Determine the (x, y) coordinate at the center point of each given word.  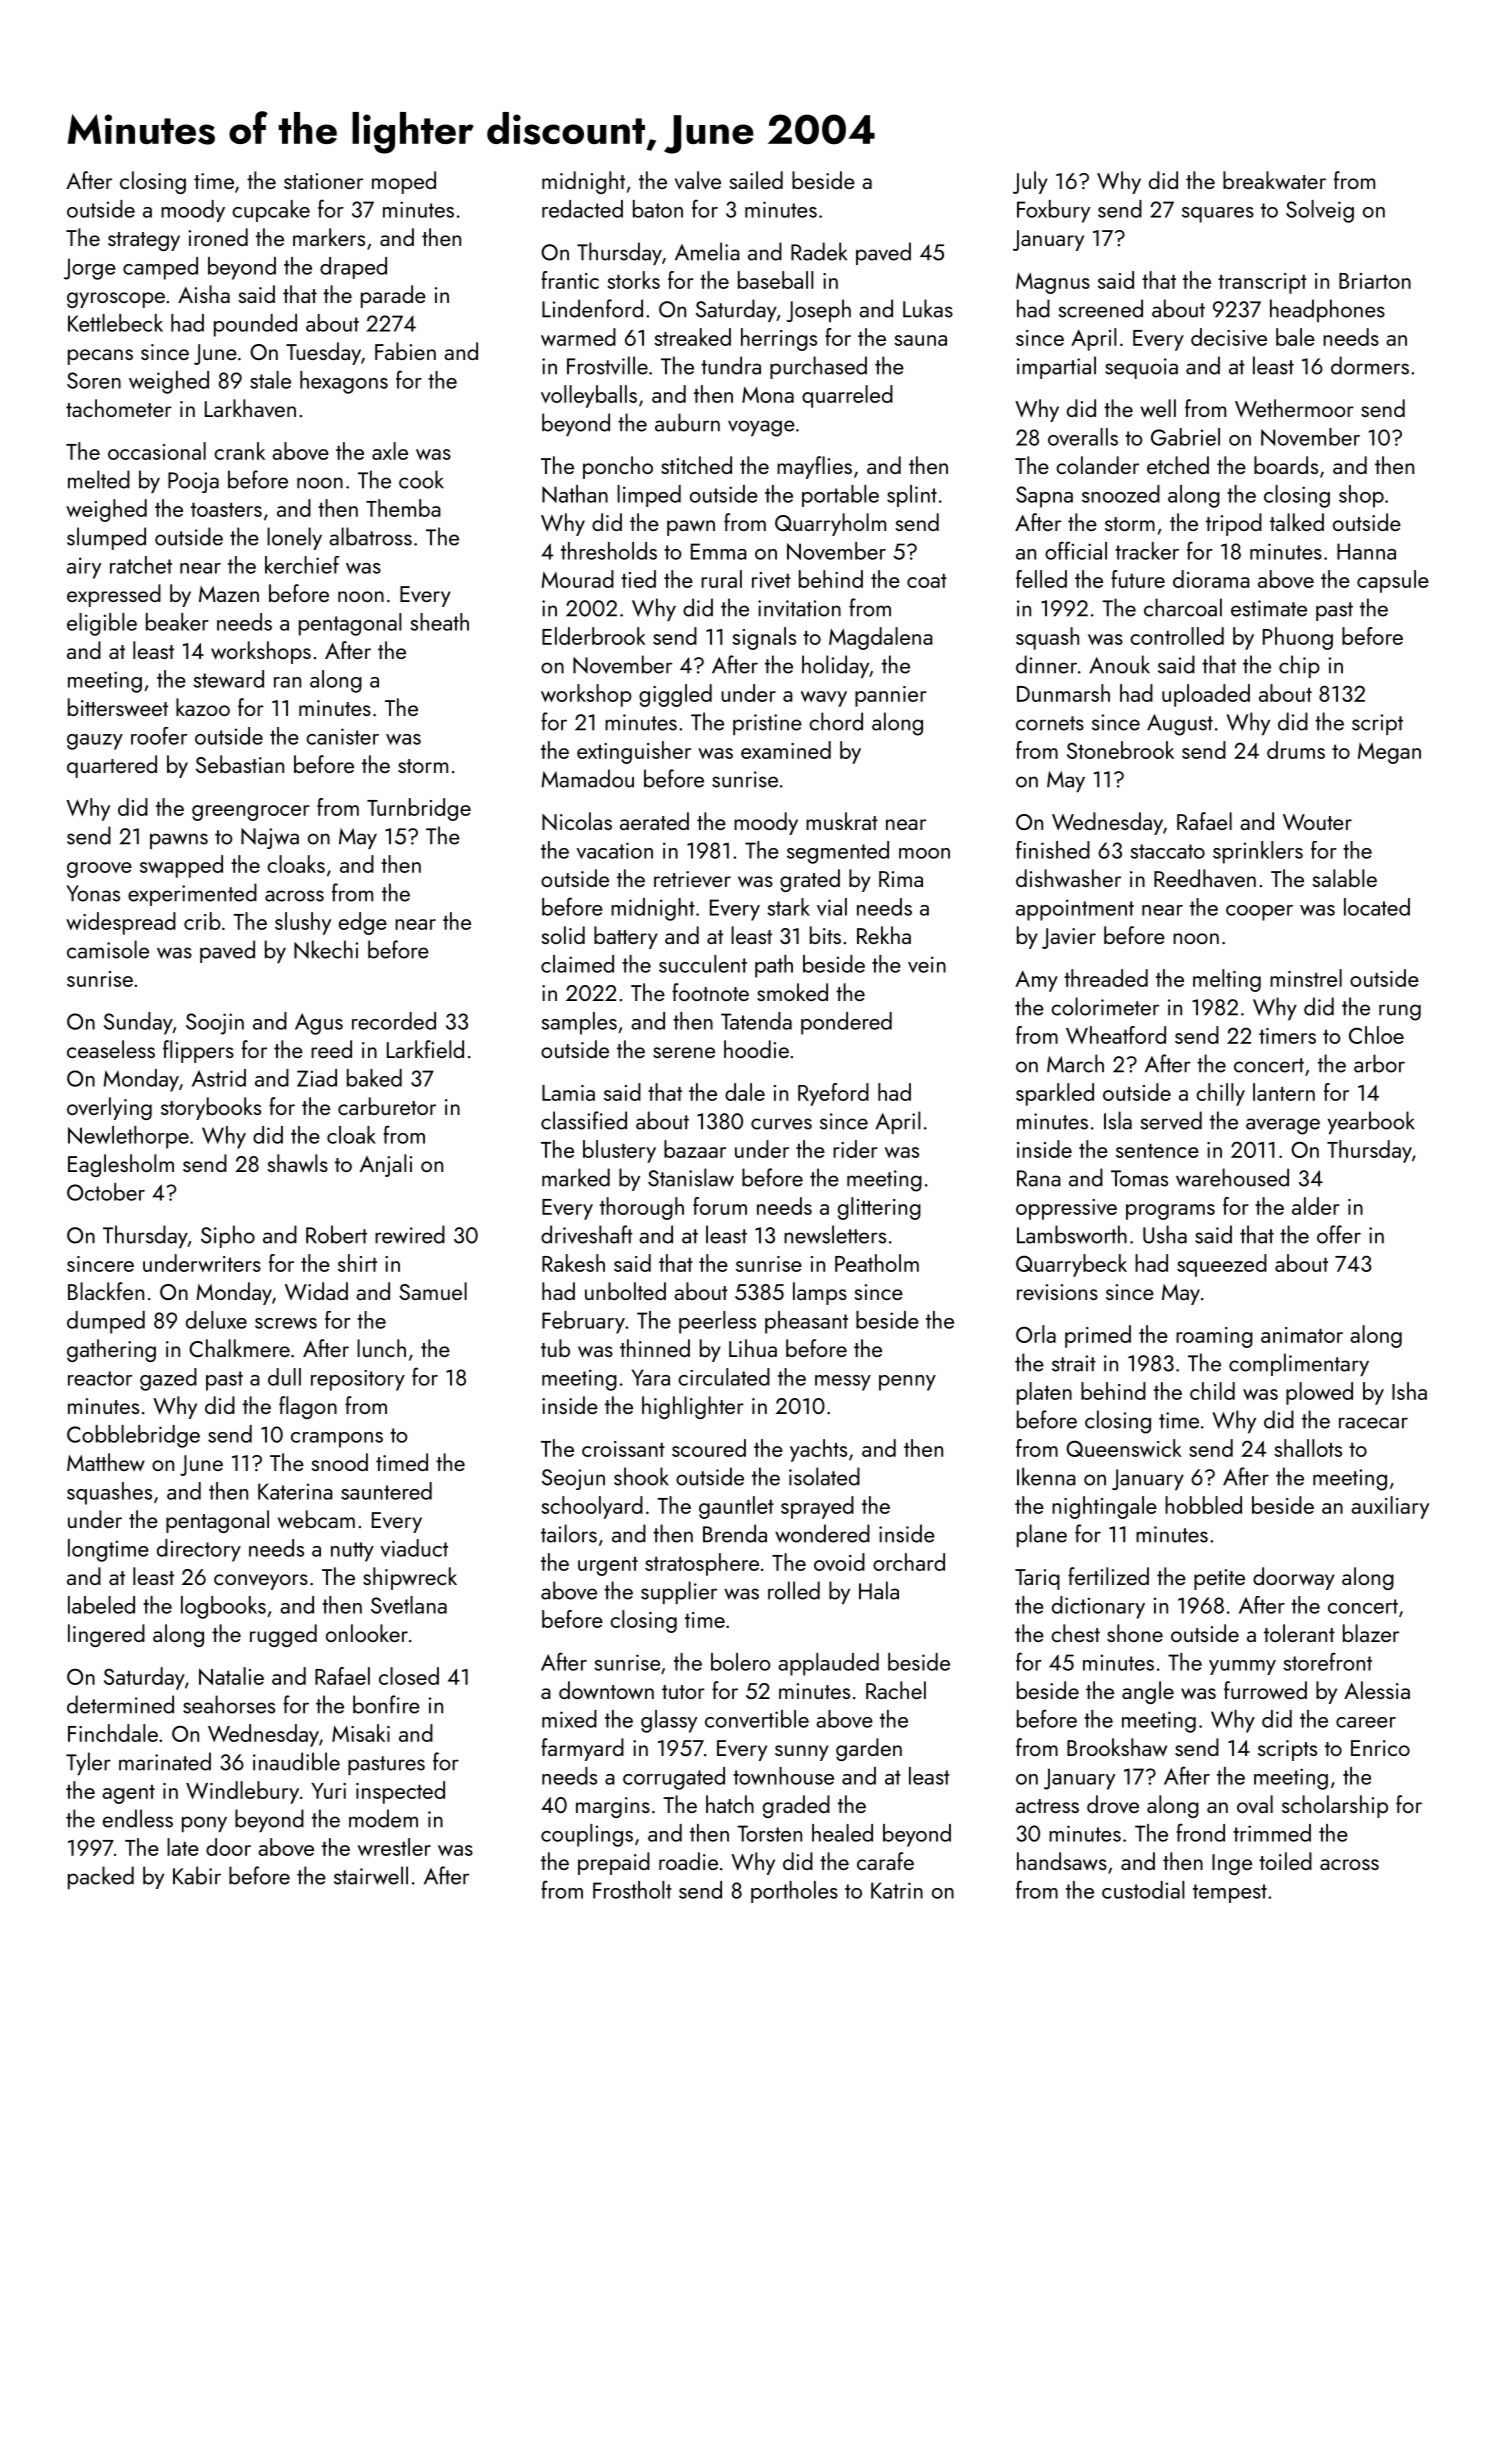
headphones (1327, 310)
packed (101, 1877)
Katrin (897, 1890)
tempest (1230, 1893)
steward (228, 679)
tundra (731, 365)
